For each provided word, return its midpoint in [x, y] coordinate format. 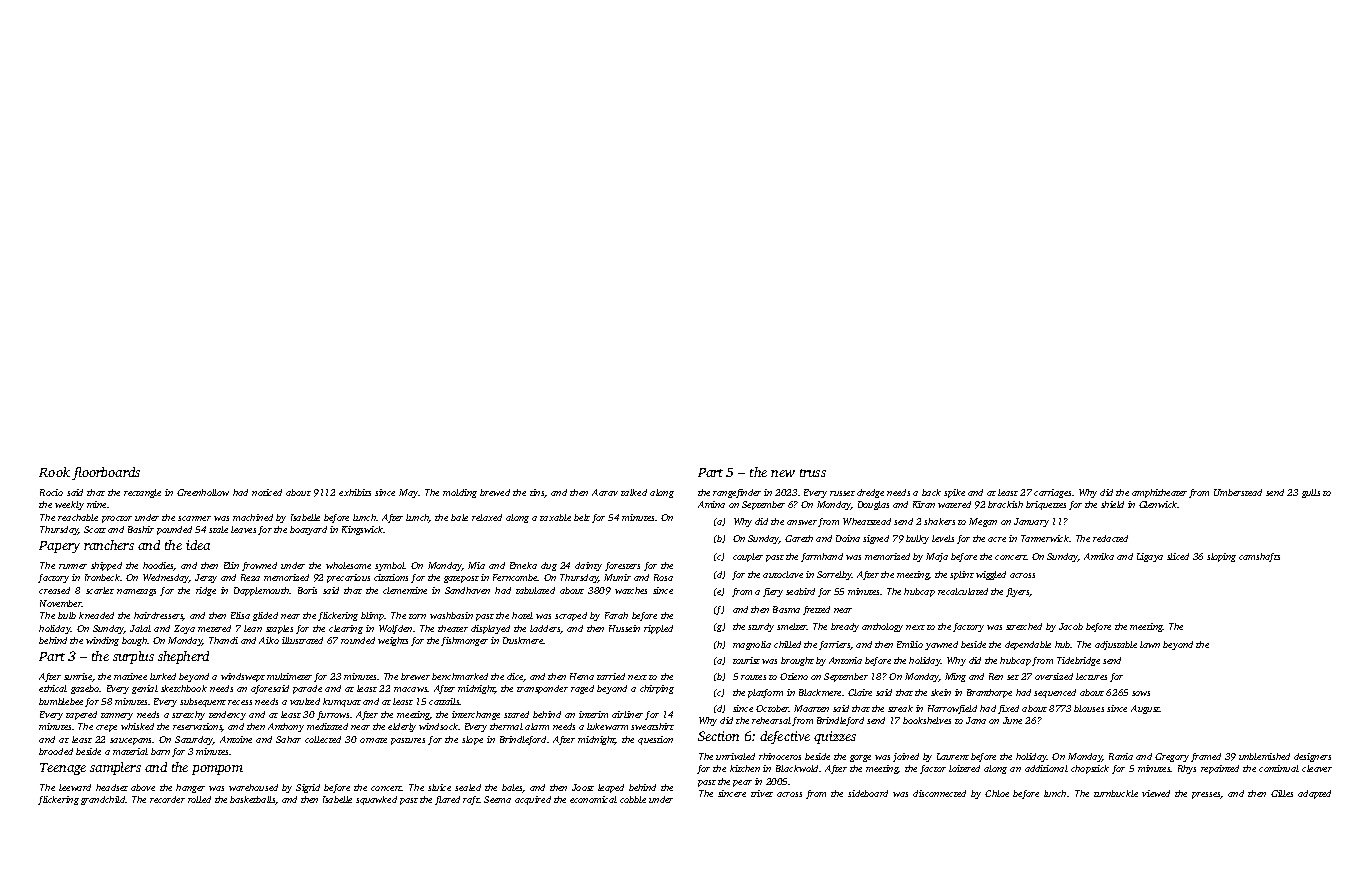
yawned [941, 645]
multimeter [289, 676]
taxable [555, 517]
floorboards [106, 473]
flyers [1018, 592]
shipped [106, 566]
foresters [622, 566]
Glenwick [1158, 504]
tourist [746, 660]
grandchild [103, 800]
